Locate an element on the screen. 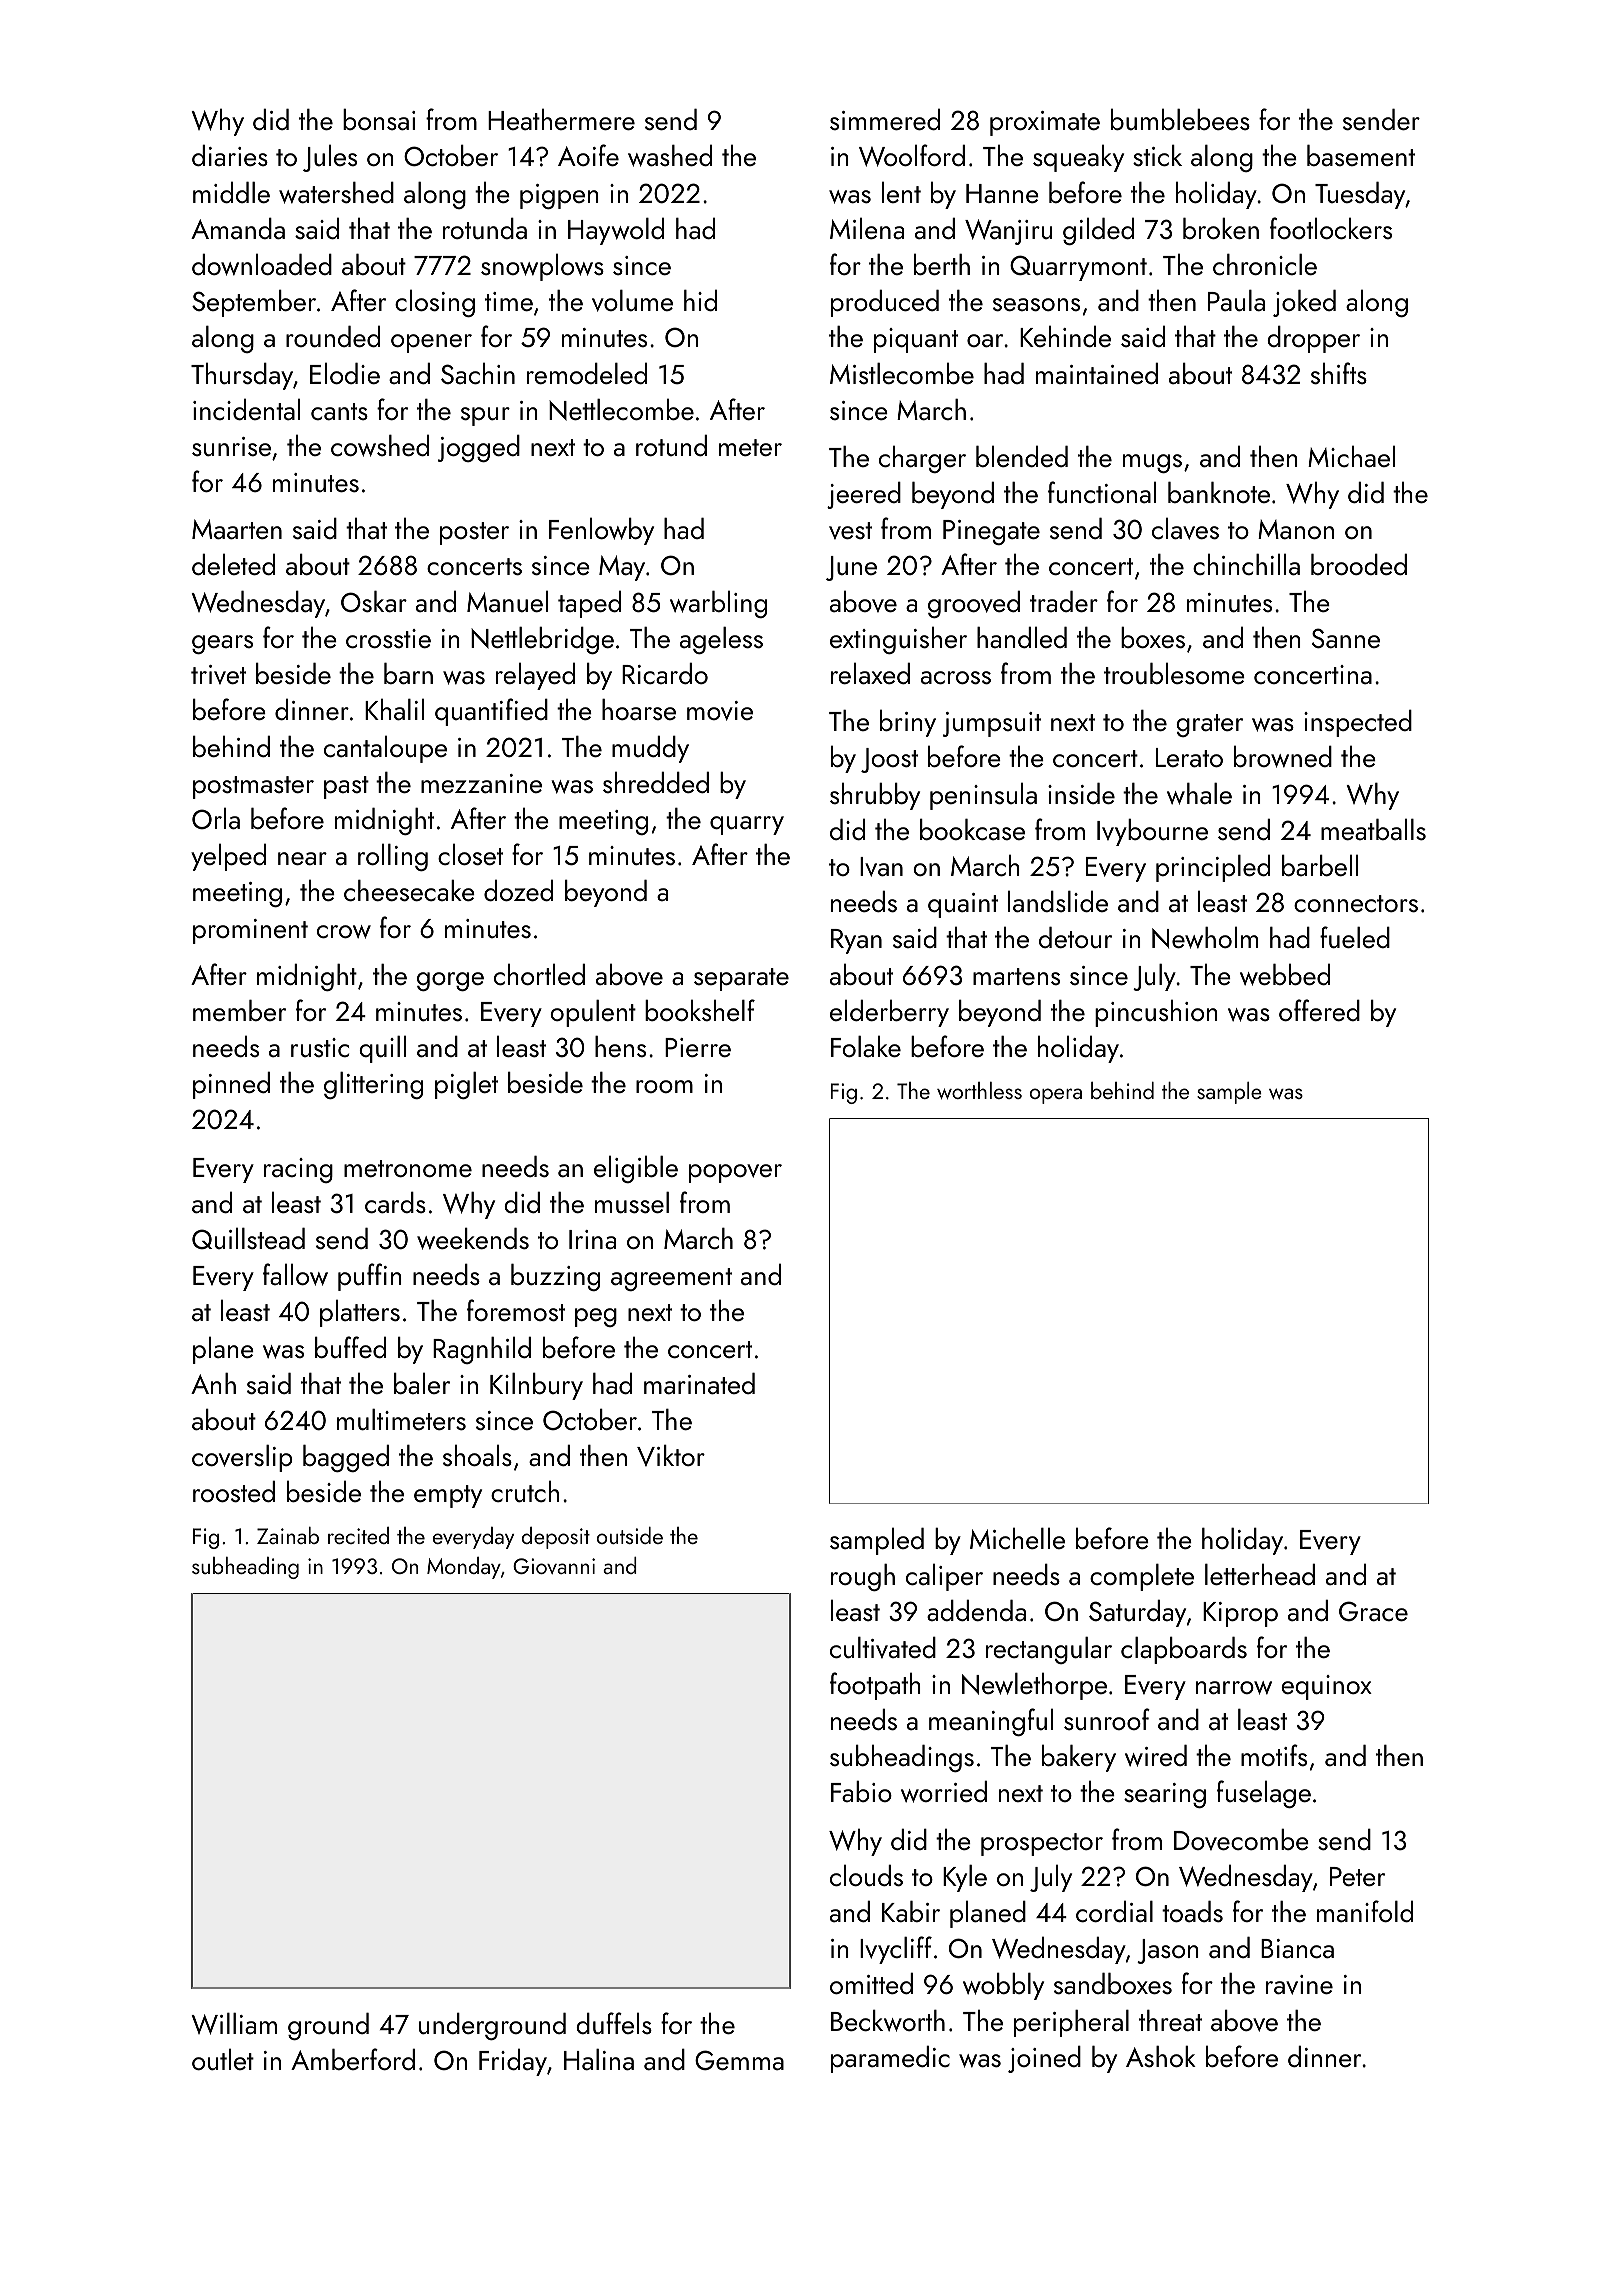 This screenshot has width=1620, height=2292. Viktor is located at coordinates (671, 1455).
